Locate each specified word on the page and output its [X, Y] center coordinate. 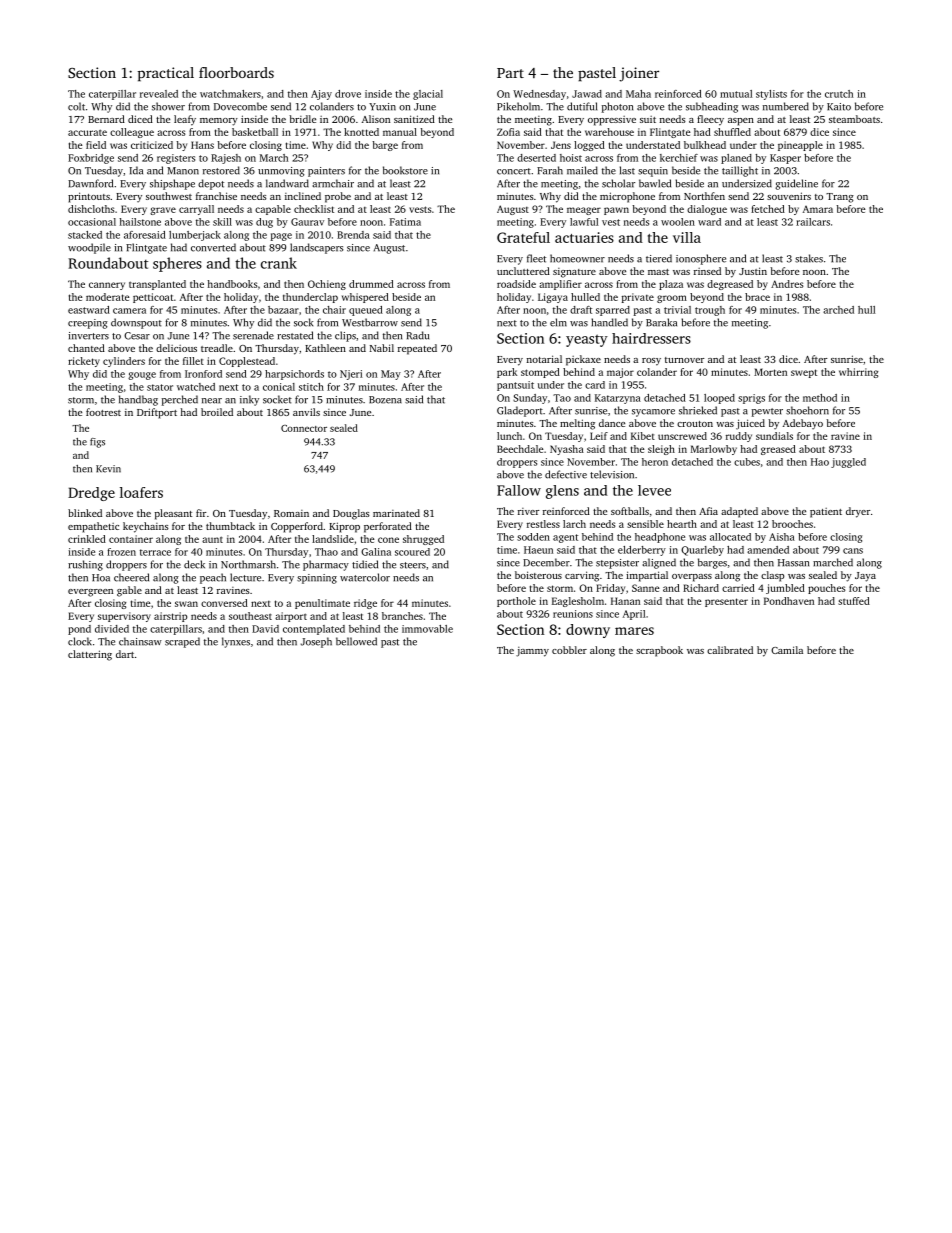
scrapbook [659, 651]
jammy [532, 652]
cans [853, 551]
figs [97, 443]
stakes [809, 258]
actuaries [584, 237]
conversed [224, 603]
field [96, 145]
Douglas [351, 514]
